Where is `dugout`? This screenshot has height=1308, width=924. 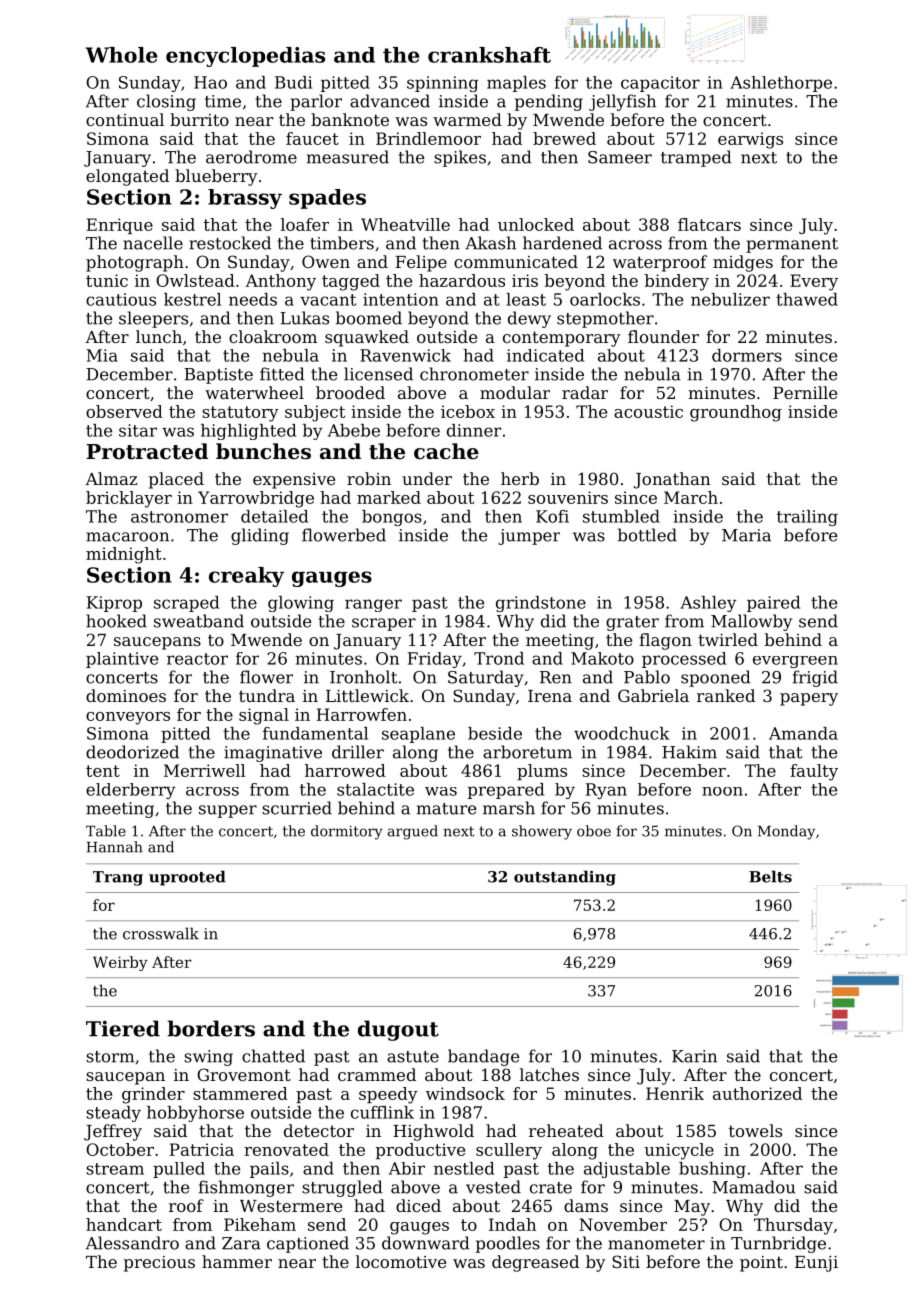 dugout is located at coordinates (398, 1030).
